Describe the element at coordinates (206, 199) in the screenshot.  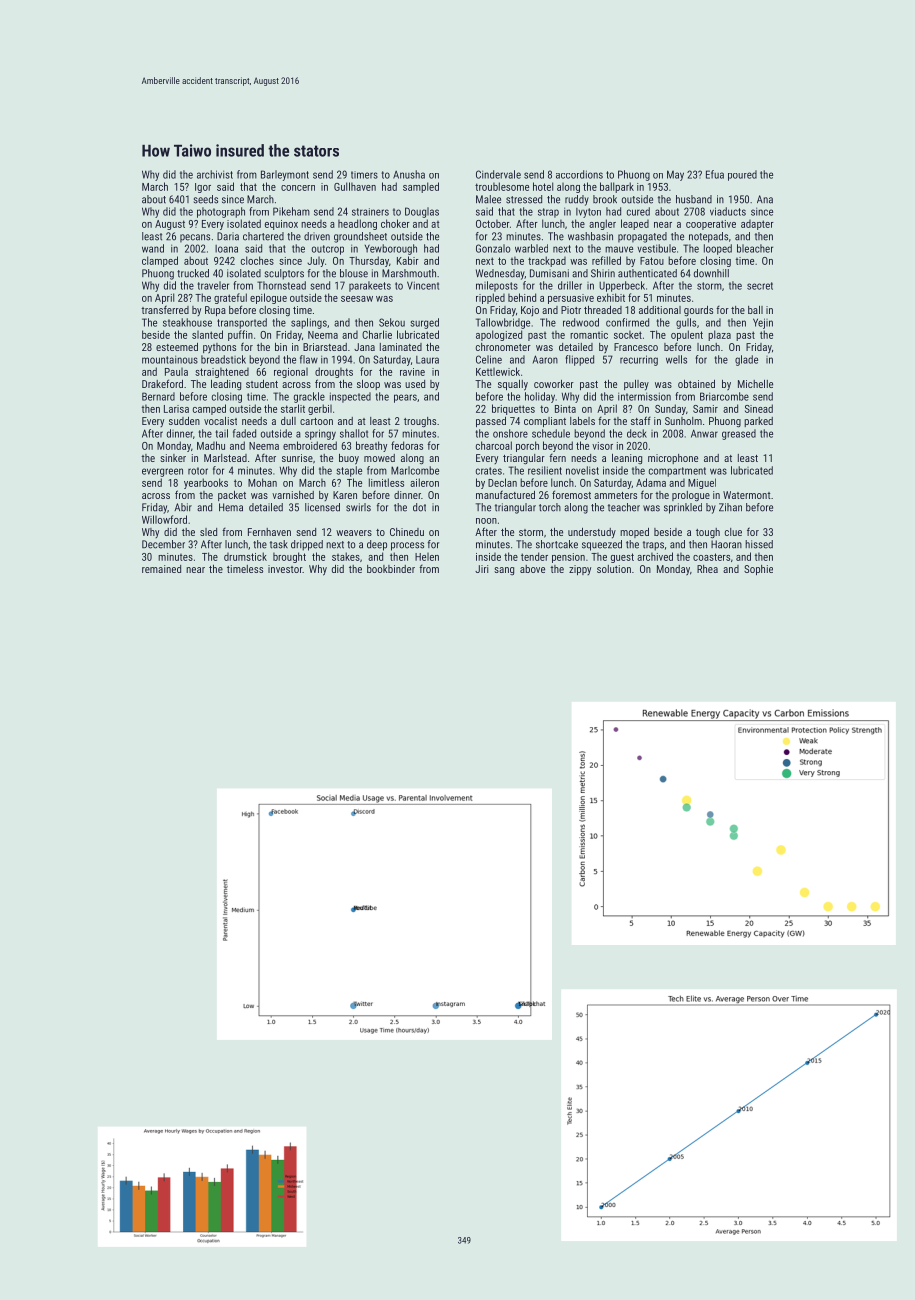
I see `seeds` at that location.
